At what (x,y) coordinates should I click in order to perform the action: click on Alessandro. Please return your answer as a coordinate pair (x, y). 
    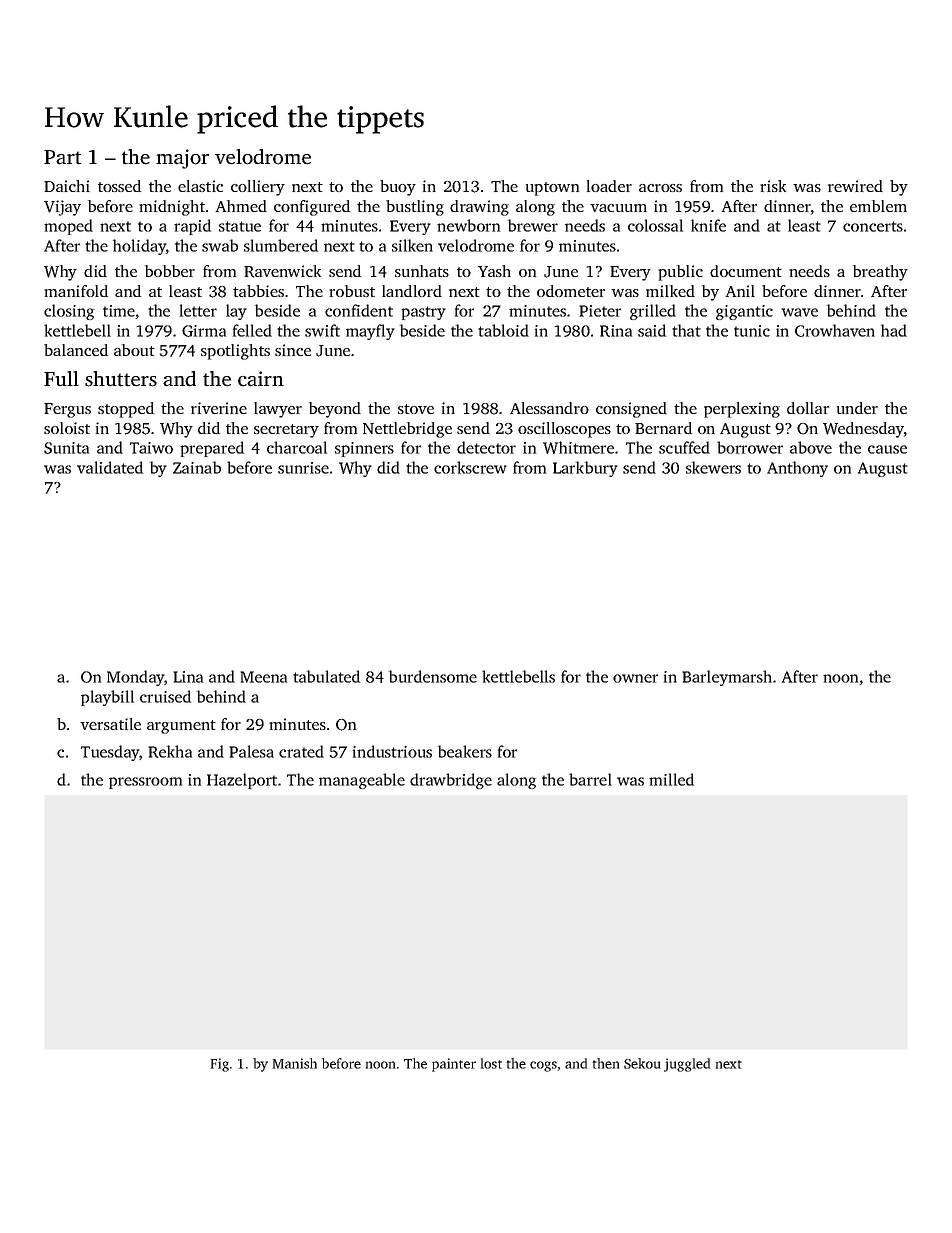
    Looking at the image, I should click on (549, 408).
